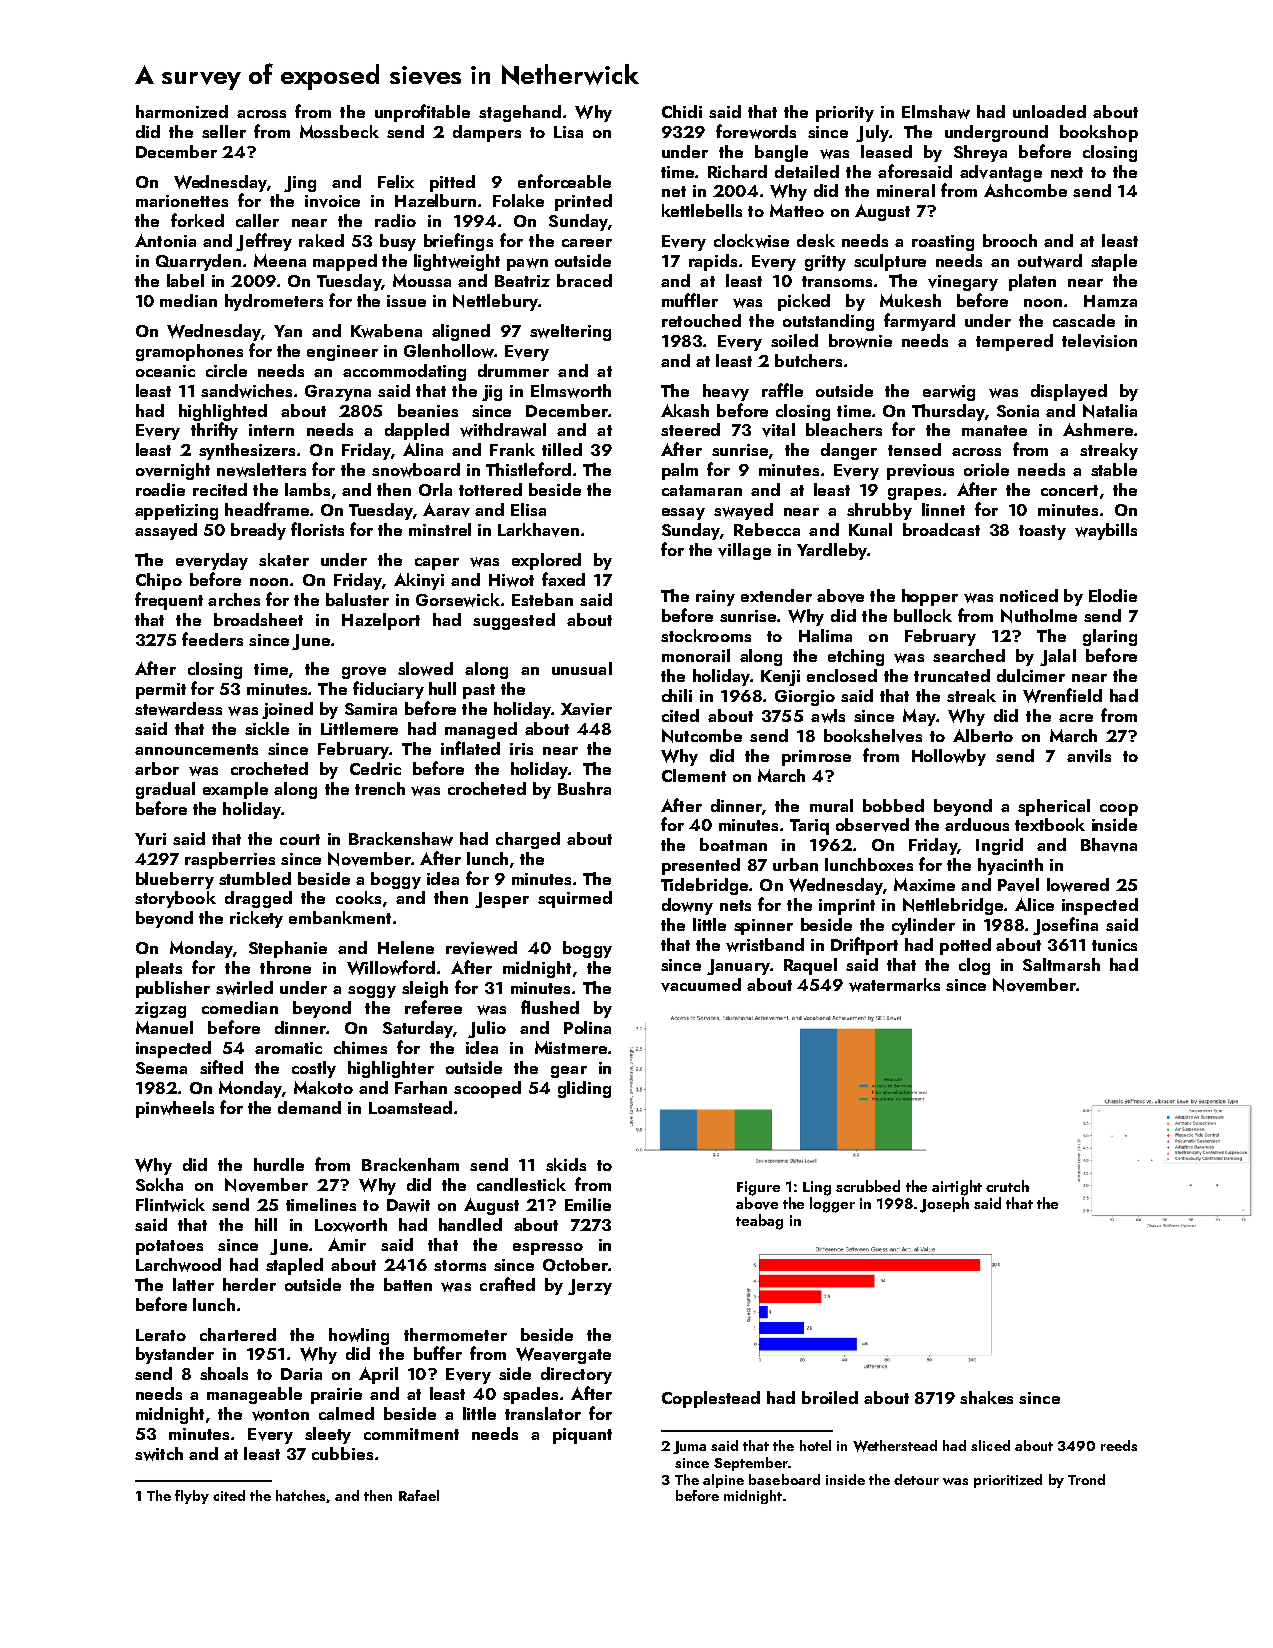  Describe the element at coordinates (192, 1497) in the image. I see `flyby` at that location.
